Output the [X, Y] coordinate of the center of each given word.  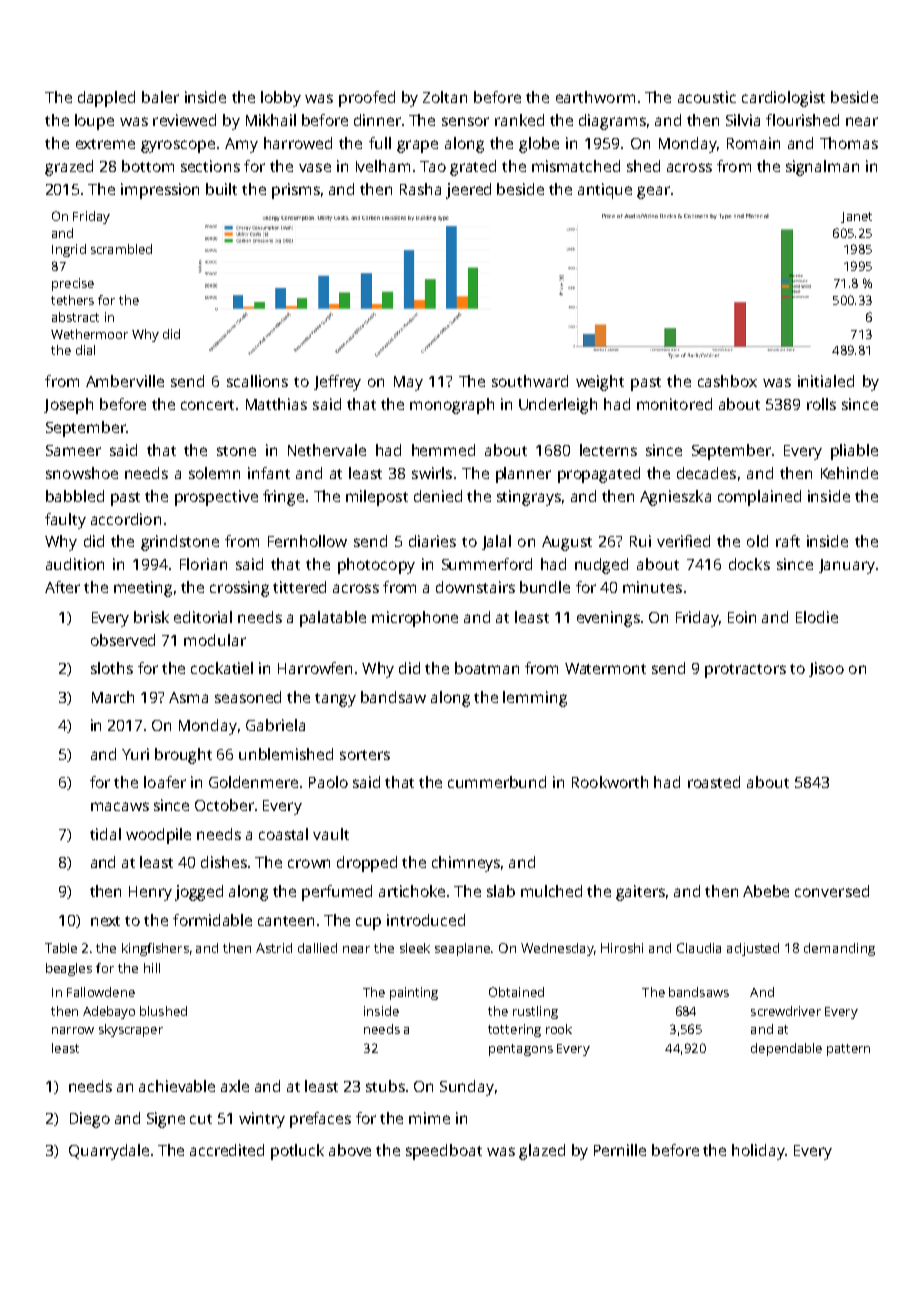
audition [75, 564]
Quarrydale [109, 1152]
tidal [105, 834]
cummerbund [497, 782]
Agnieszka [675, 498]
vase [315, 167]
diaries [432, 541]
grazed [69, 168]
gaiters [640, 893]
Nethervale [327, 450]
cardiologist [783, 99]
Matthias [276, 404]
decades [706, 473]
